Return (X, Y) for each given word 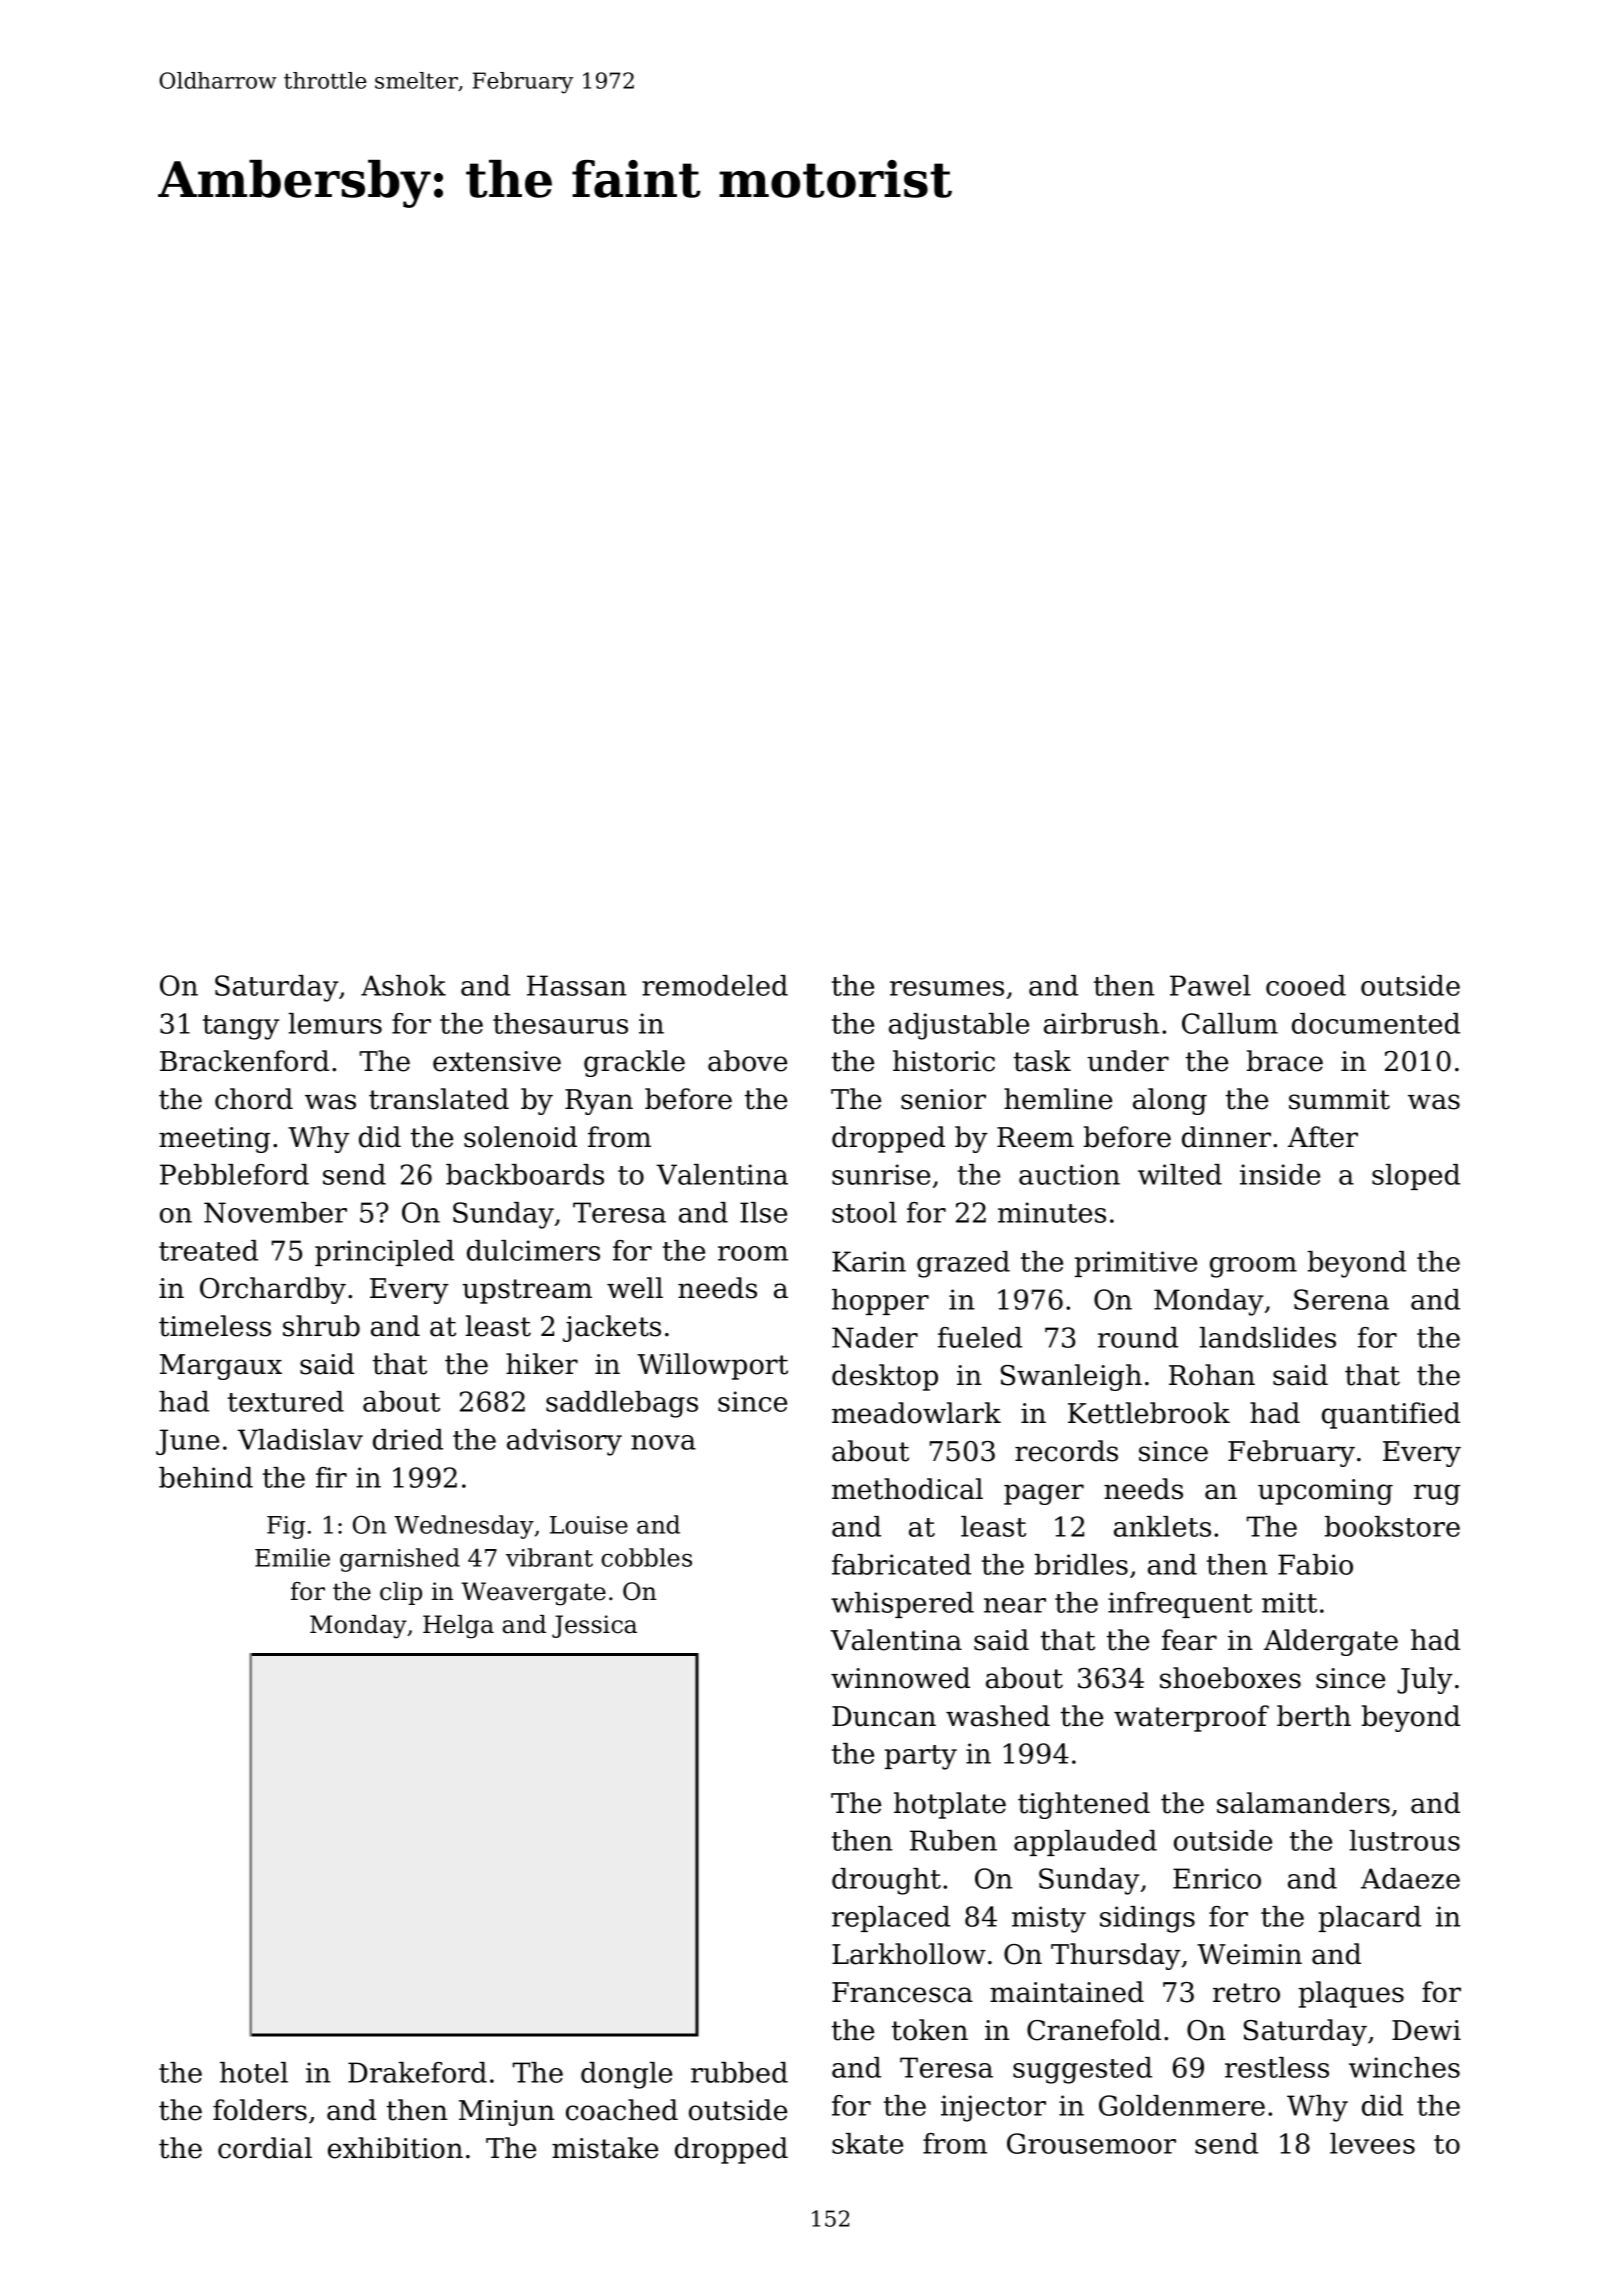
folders (260, 2110)
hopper (880, 1302)
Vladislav (300, 1439)
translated (439, 1099)
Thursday (1116, 1956)
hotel (254, 2072)
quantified (1391, 1415)
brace (1285, 1061)
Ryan (599, 1102)
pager (1044, 1494)
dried (408, 1439)
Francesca (902, 1992)
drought (886, 1881)
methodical (907, 1489)
